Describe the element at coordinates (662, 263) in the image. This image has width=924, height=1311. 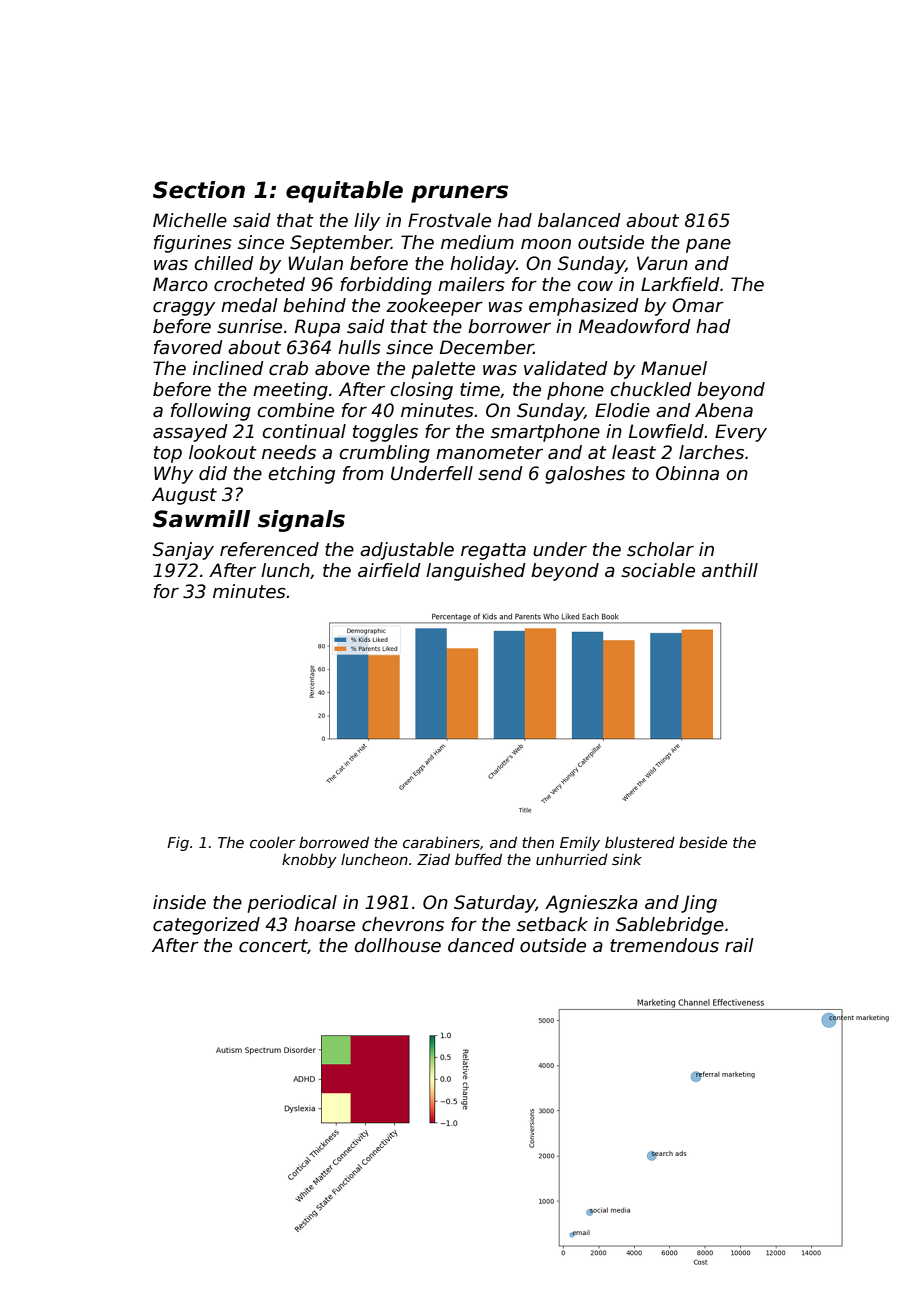
I see `Varun` at that location.
